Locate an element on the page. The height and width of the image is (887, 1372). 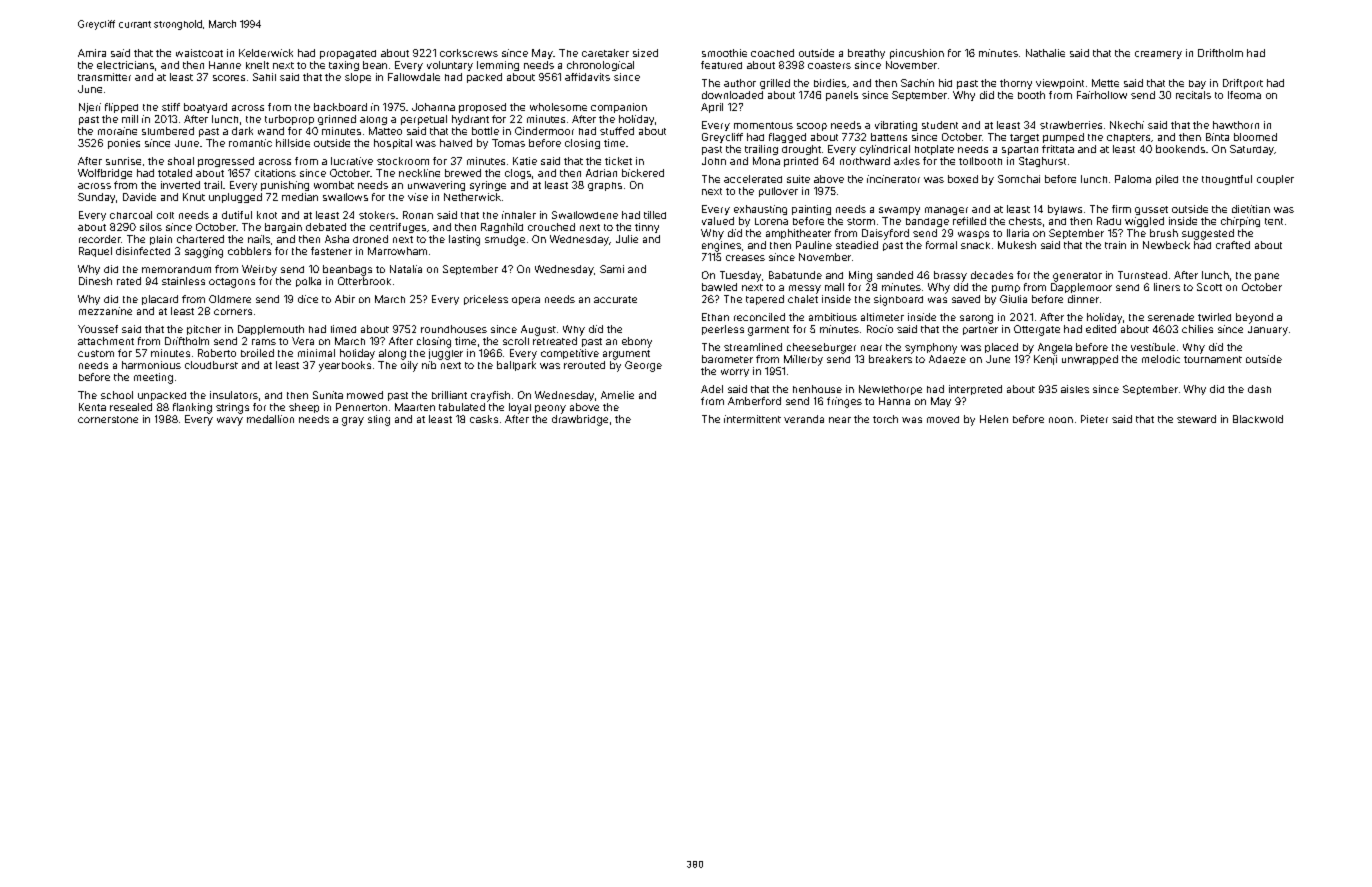
Driftport is located at coordinates (1243, 84).
